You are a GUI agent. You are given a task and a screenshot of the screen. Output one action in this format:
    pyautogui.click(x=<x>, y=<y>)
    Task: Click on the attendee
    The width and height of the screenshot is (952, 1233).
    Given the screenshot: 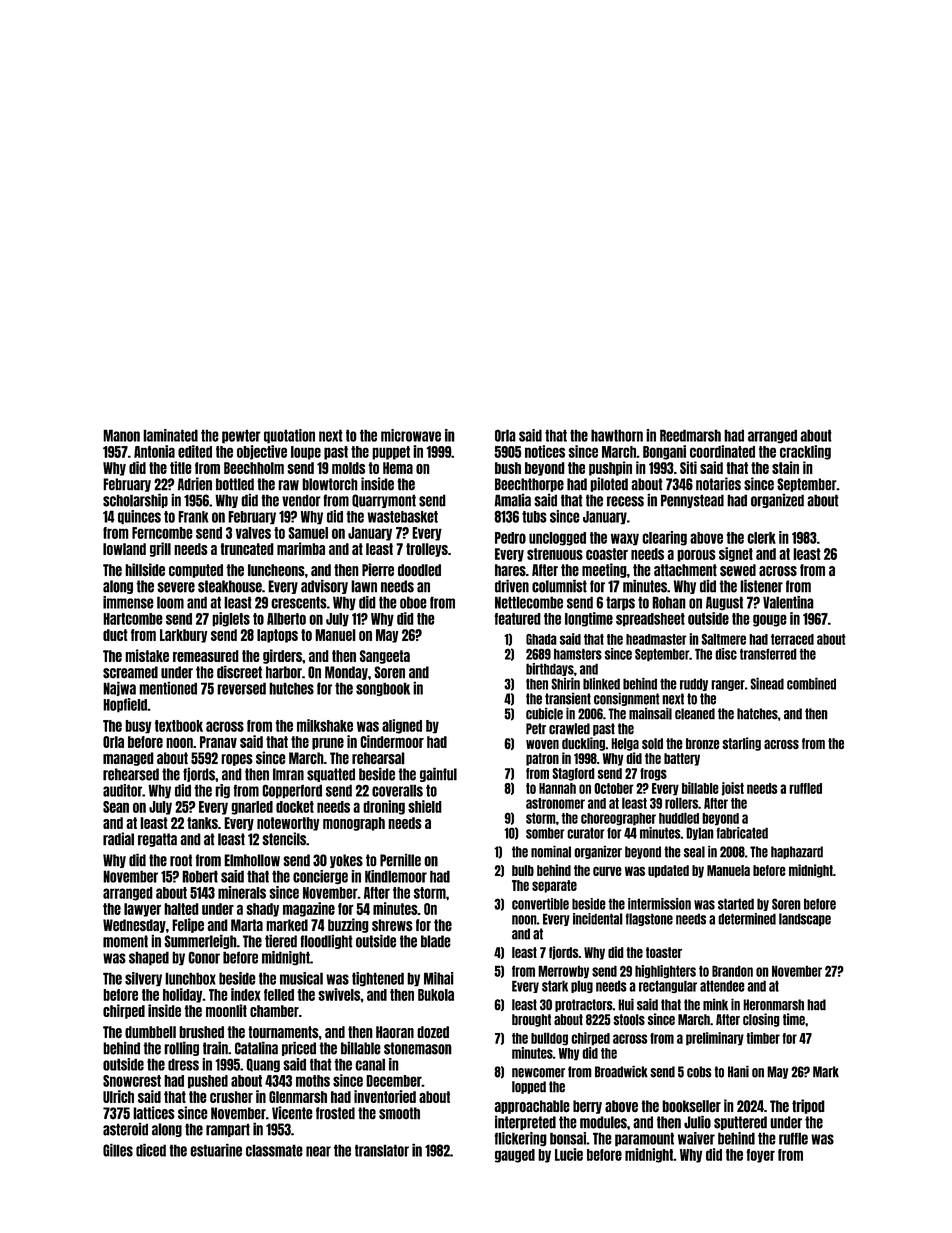 What is the action you would take?
    pyautogui.click(x=722, y=986)
